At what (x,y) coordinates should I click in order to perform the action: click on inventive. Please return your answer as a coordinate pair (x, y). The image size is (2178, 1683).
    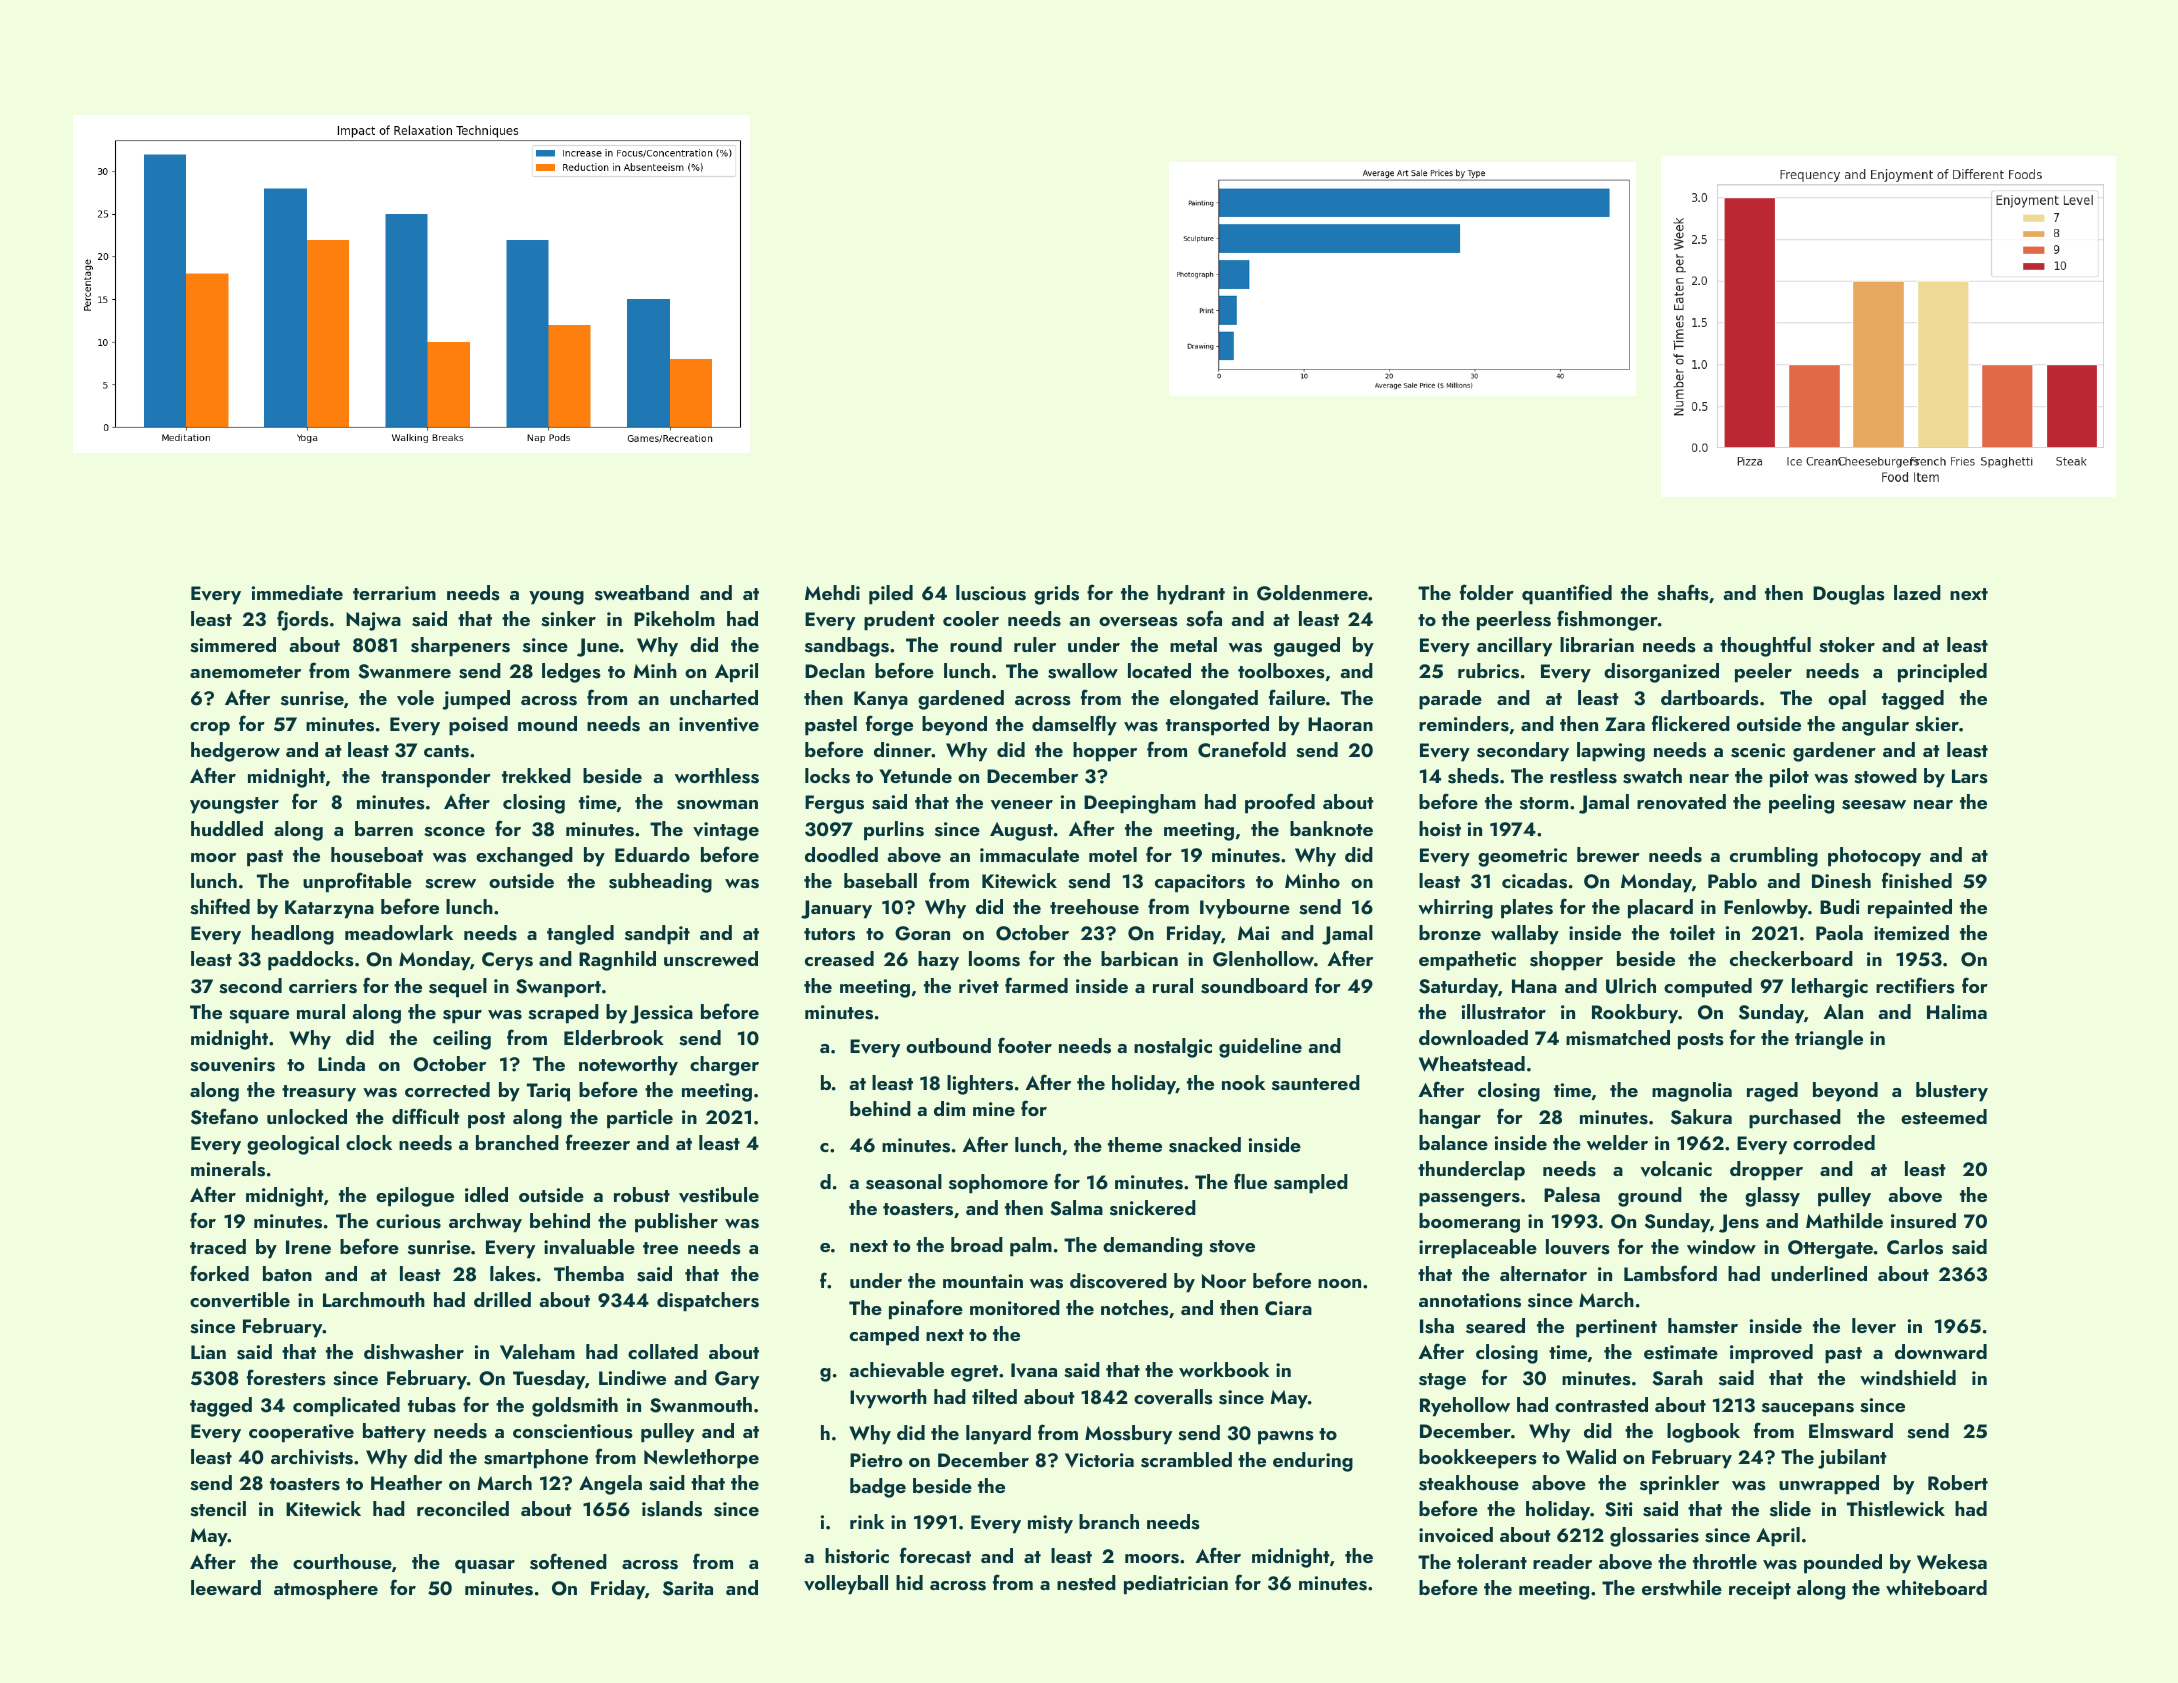
    Looking at the image, I should click on (719, 724).
